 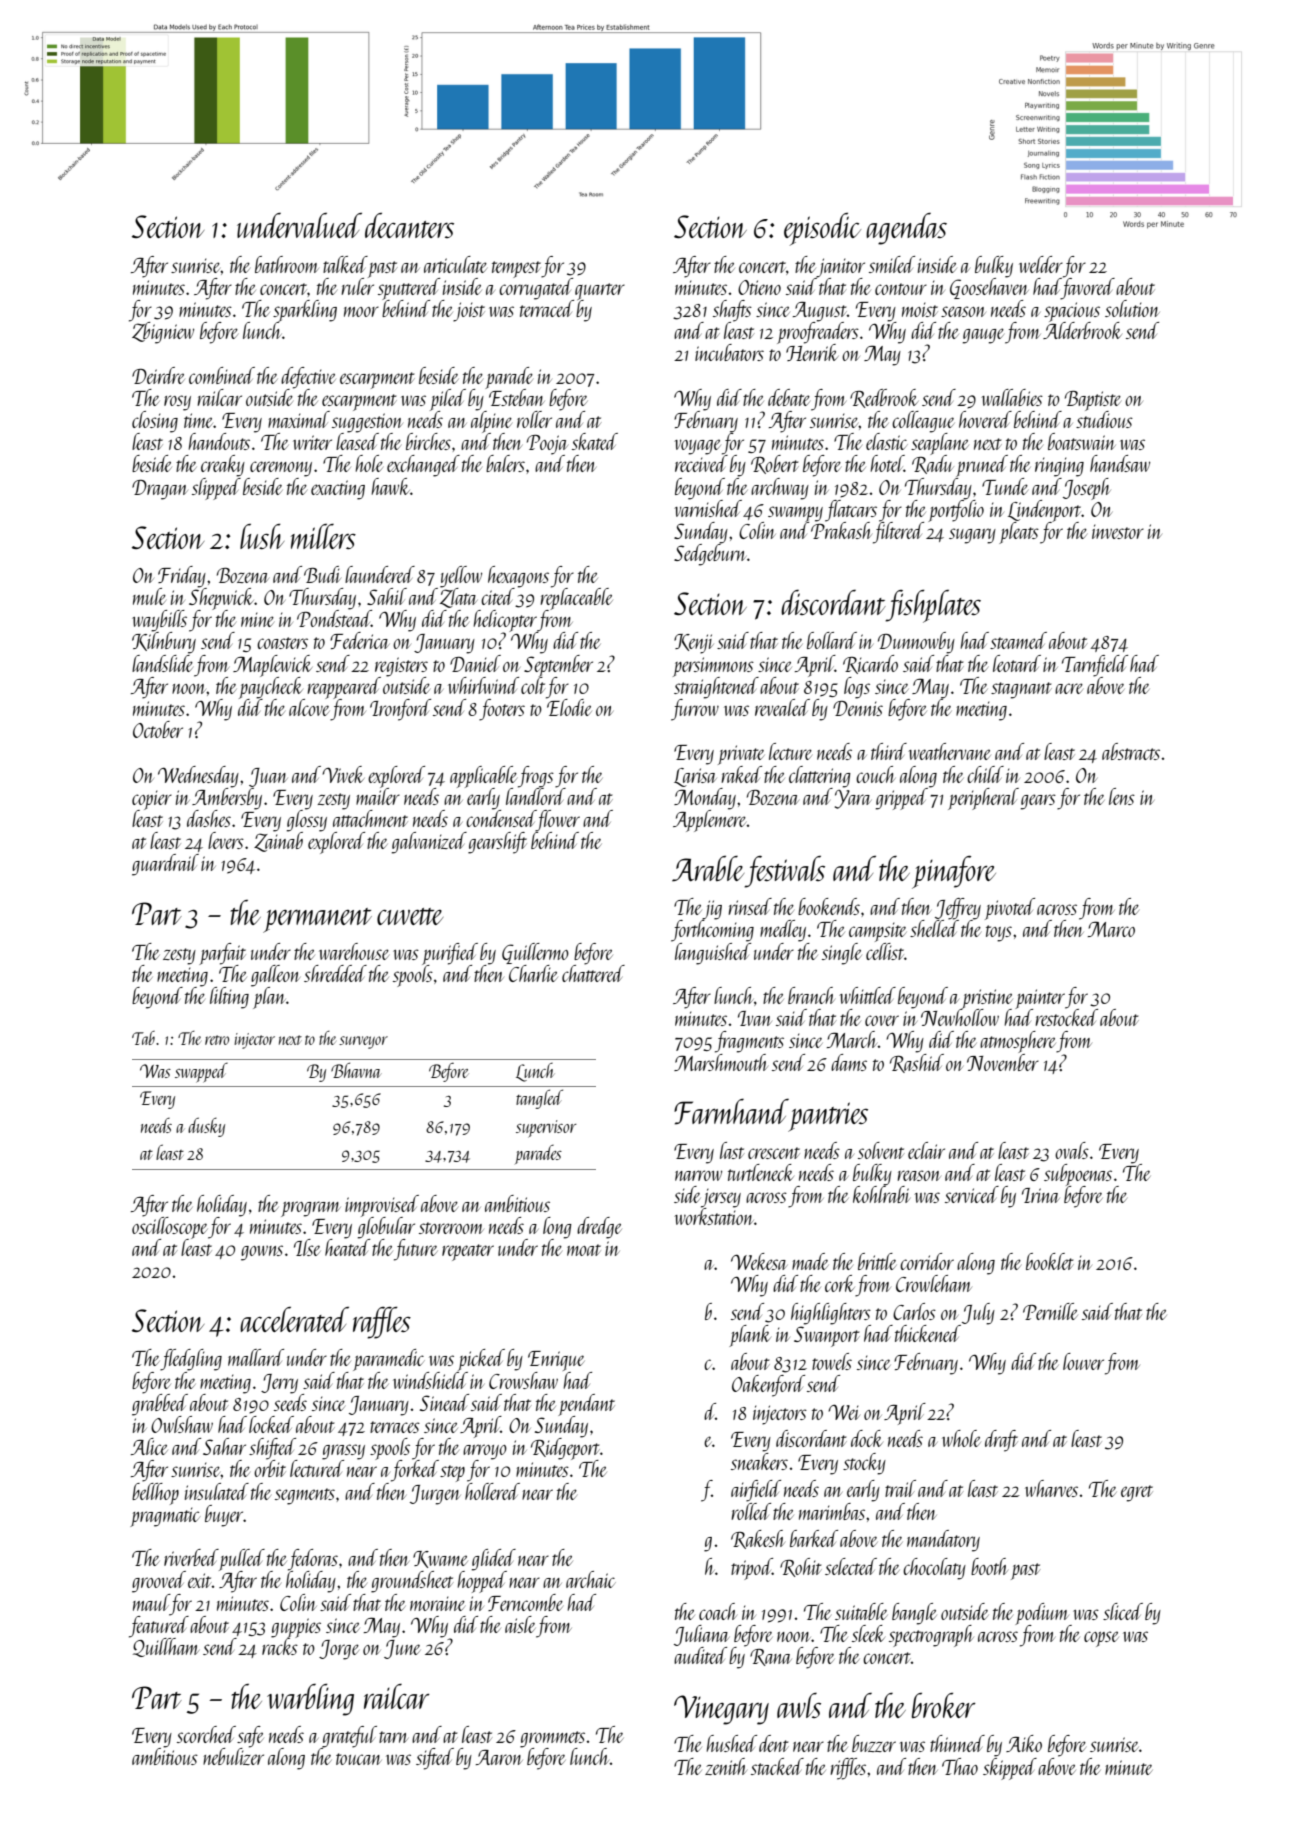 I want to click on defective, so click(x=308, y=377).
